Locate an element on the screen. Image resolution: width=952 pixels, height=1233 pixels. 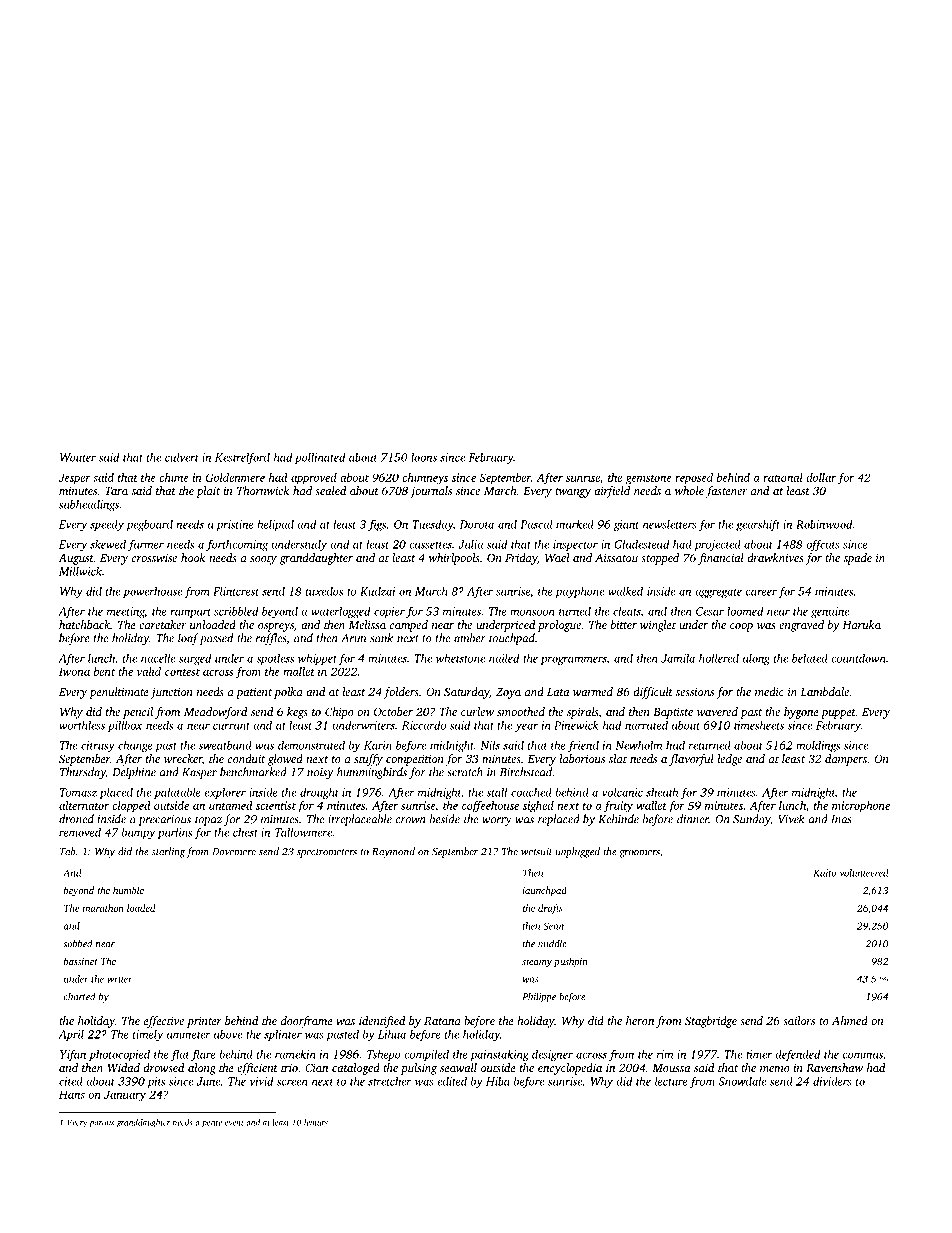
removed is located at coordinates (80, 832).
